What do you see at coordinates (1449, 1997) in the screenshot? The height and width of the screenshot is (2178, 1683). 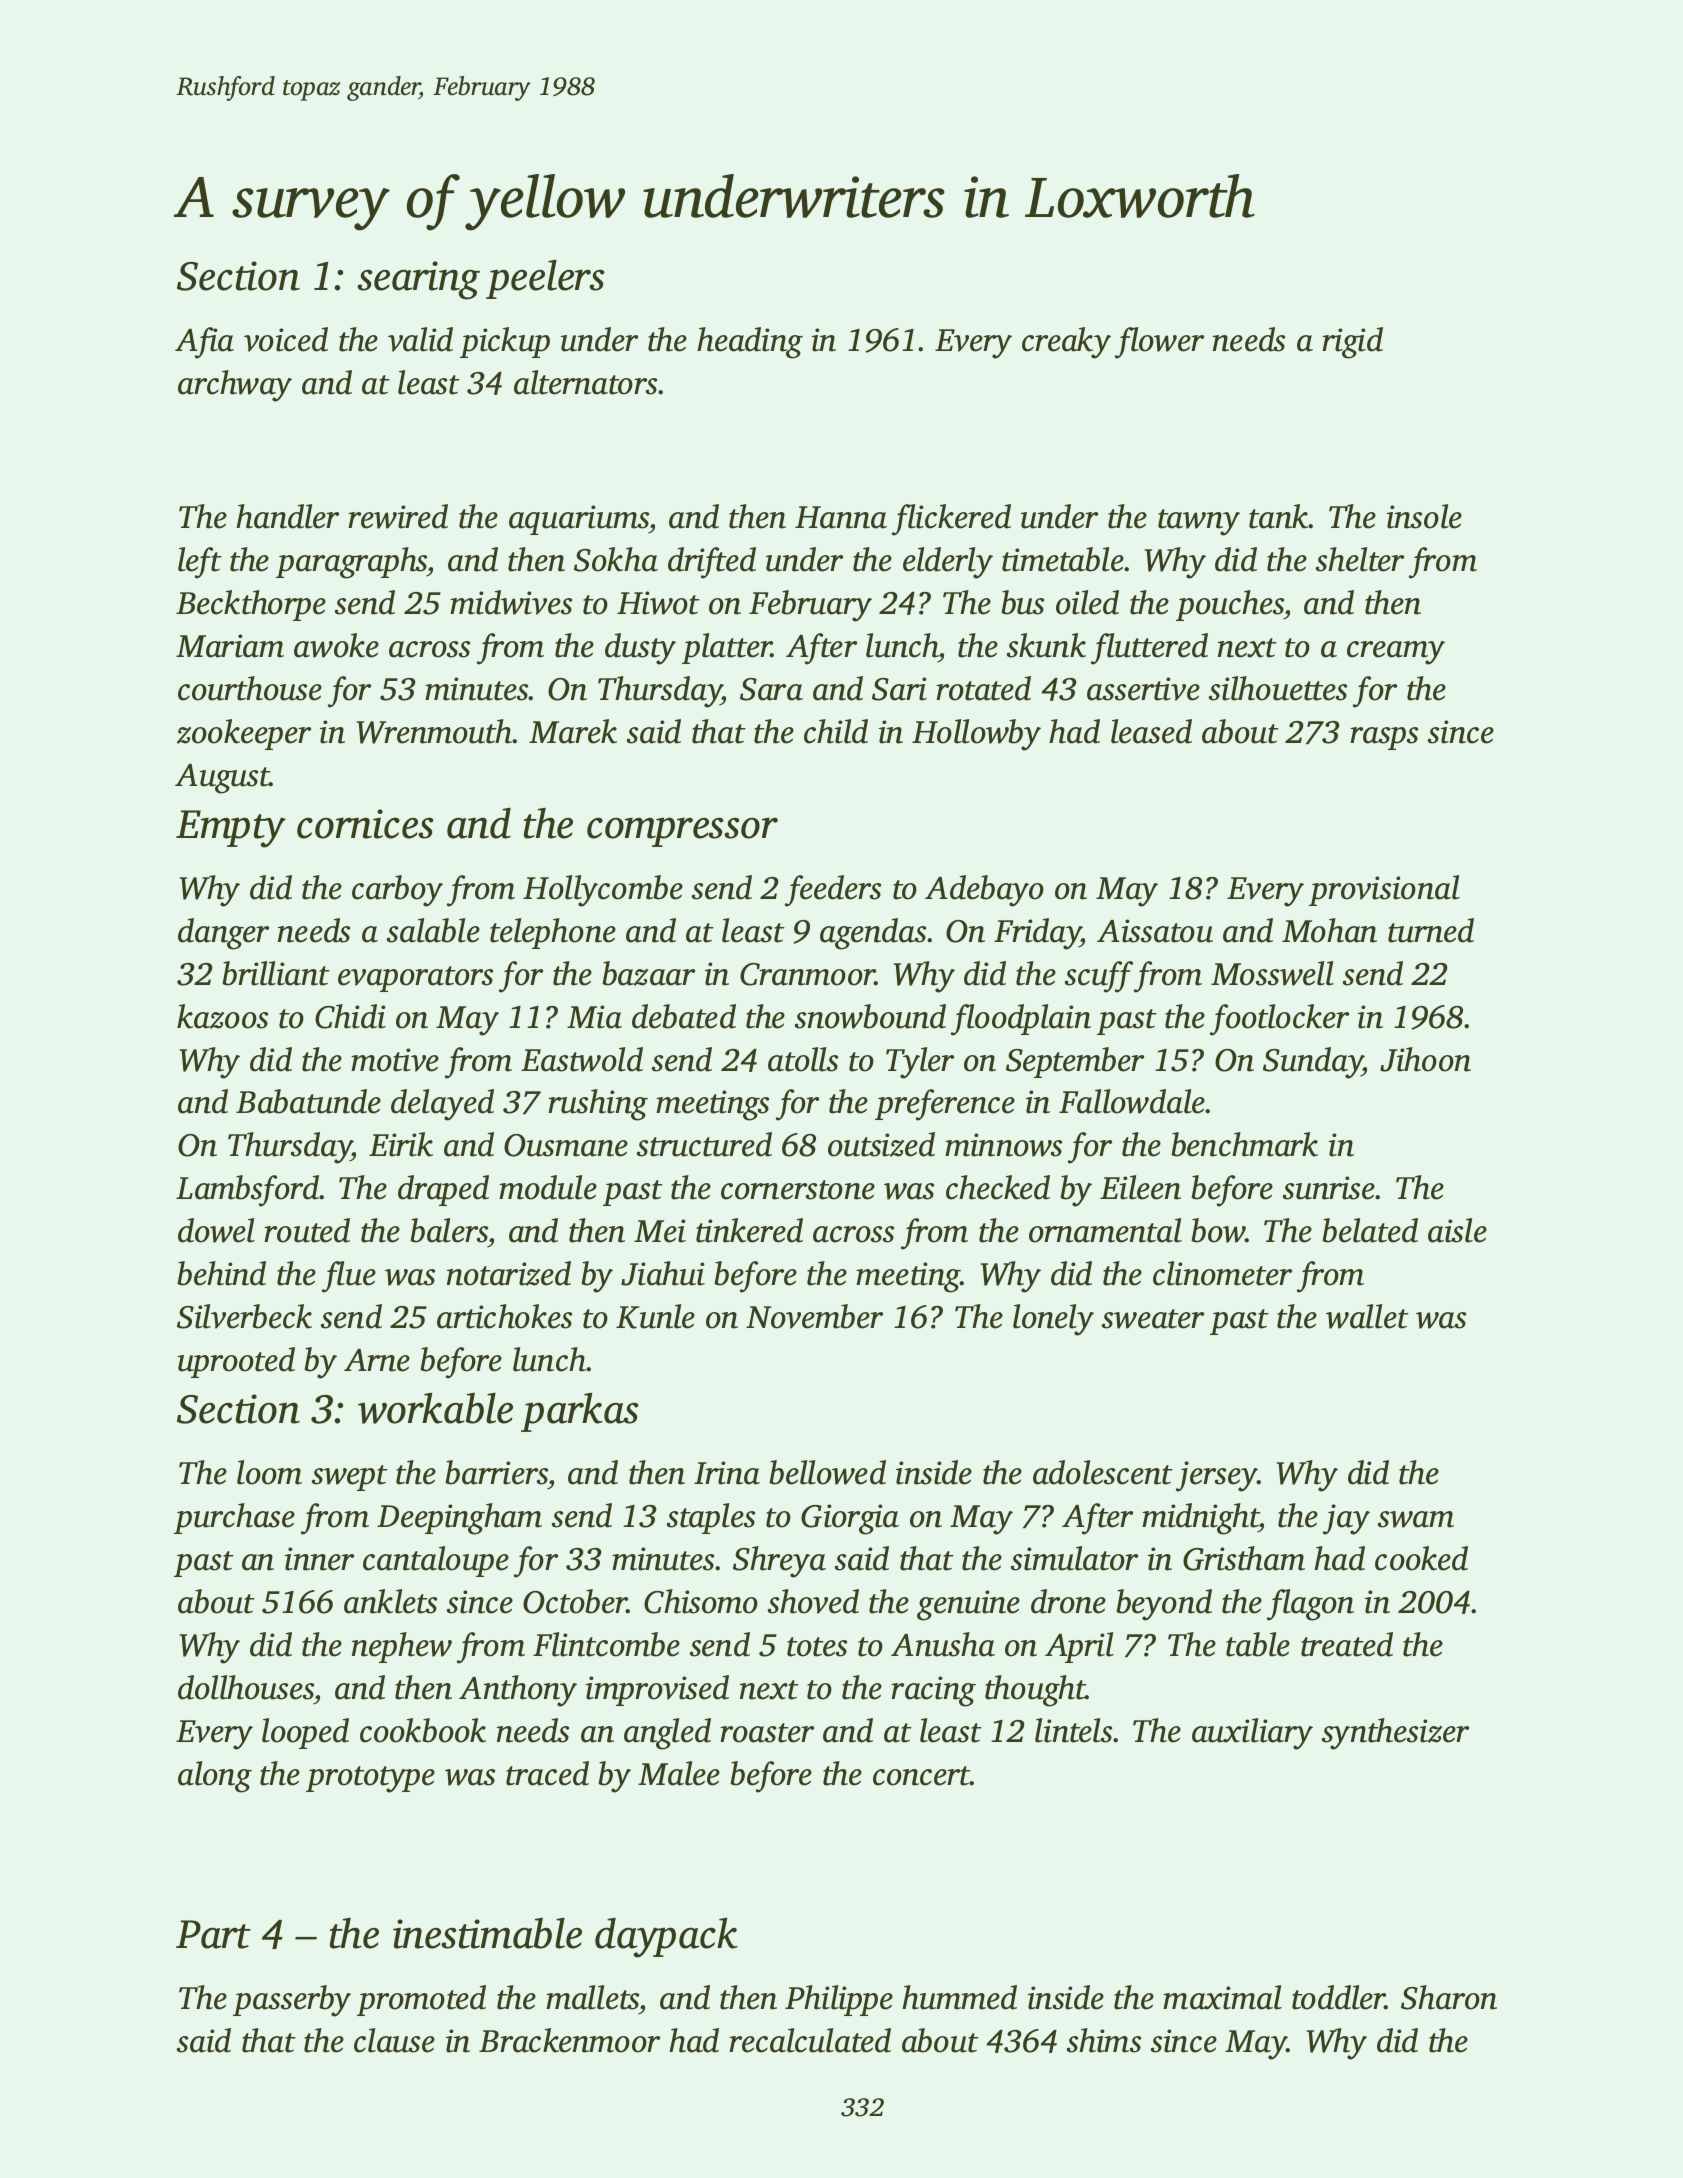 I see `Sharon` at bounding box center [1449, 1997].
